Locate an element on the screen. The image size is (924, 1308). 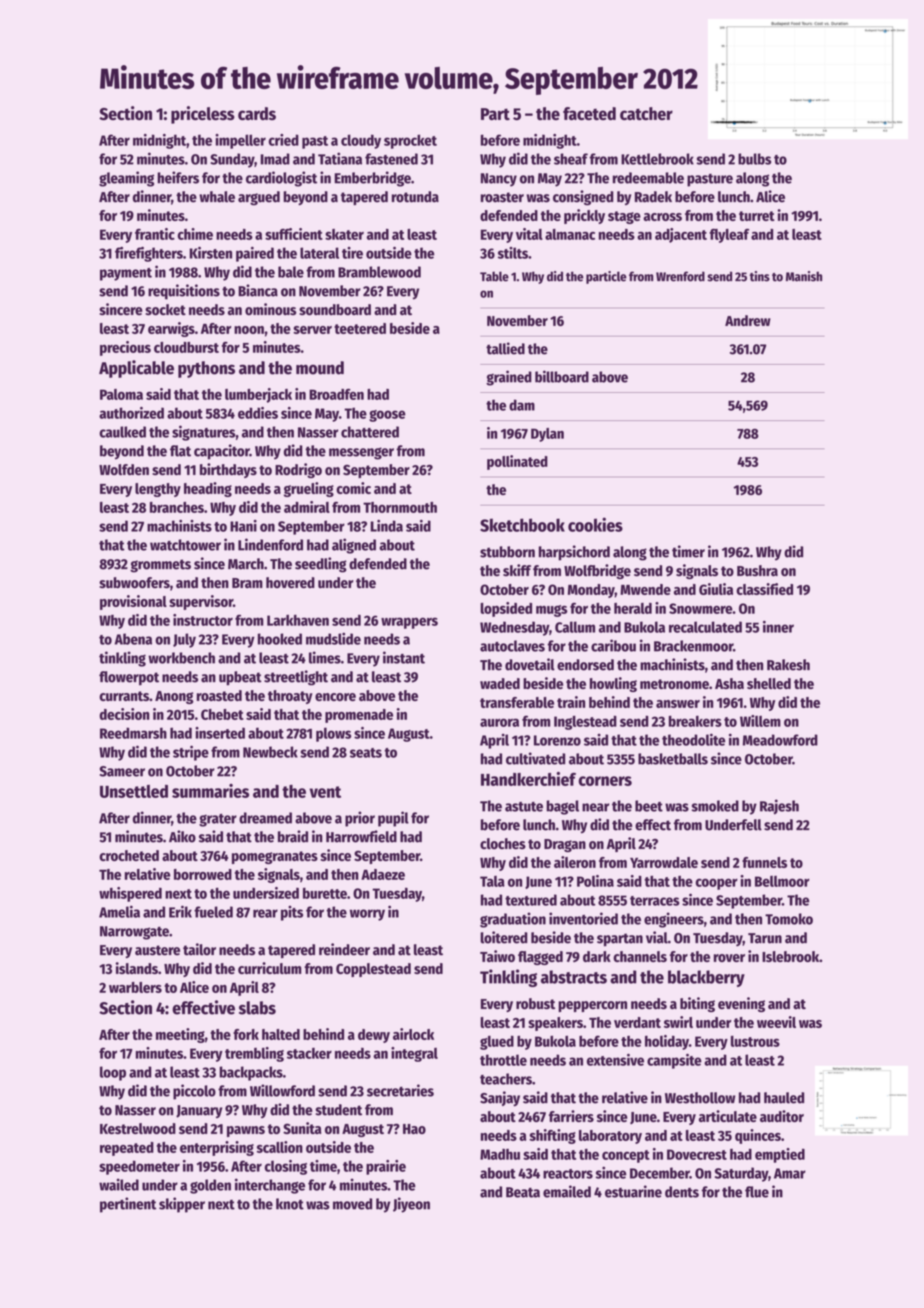
braid is located at coordinates (293, 836).
